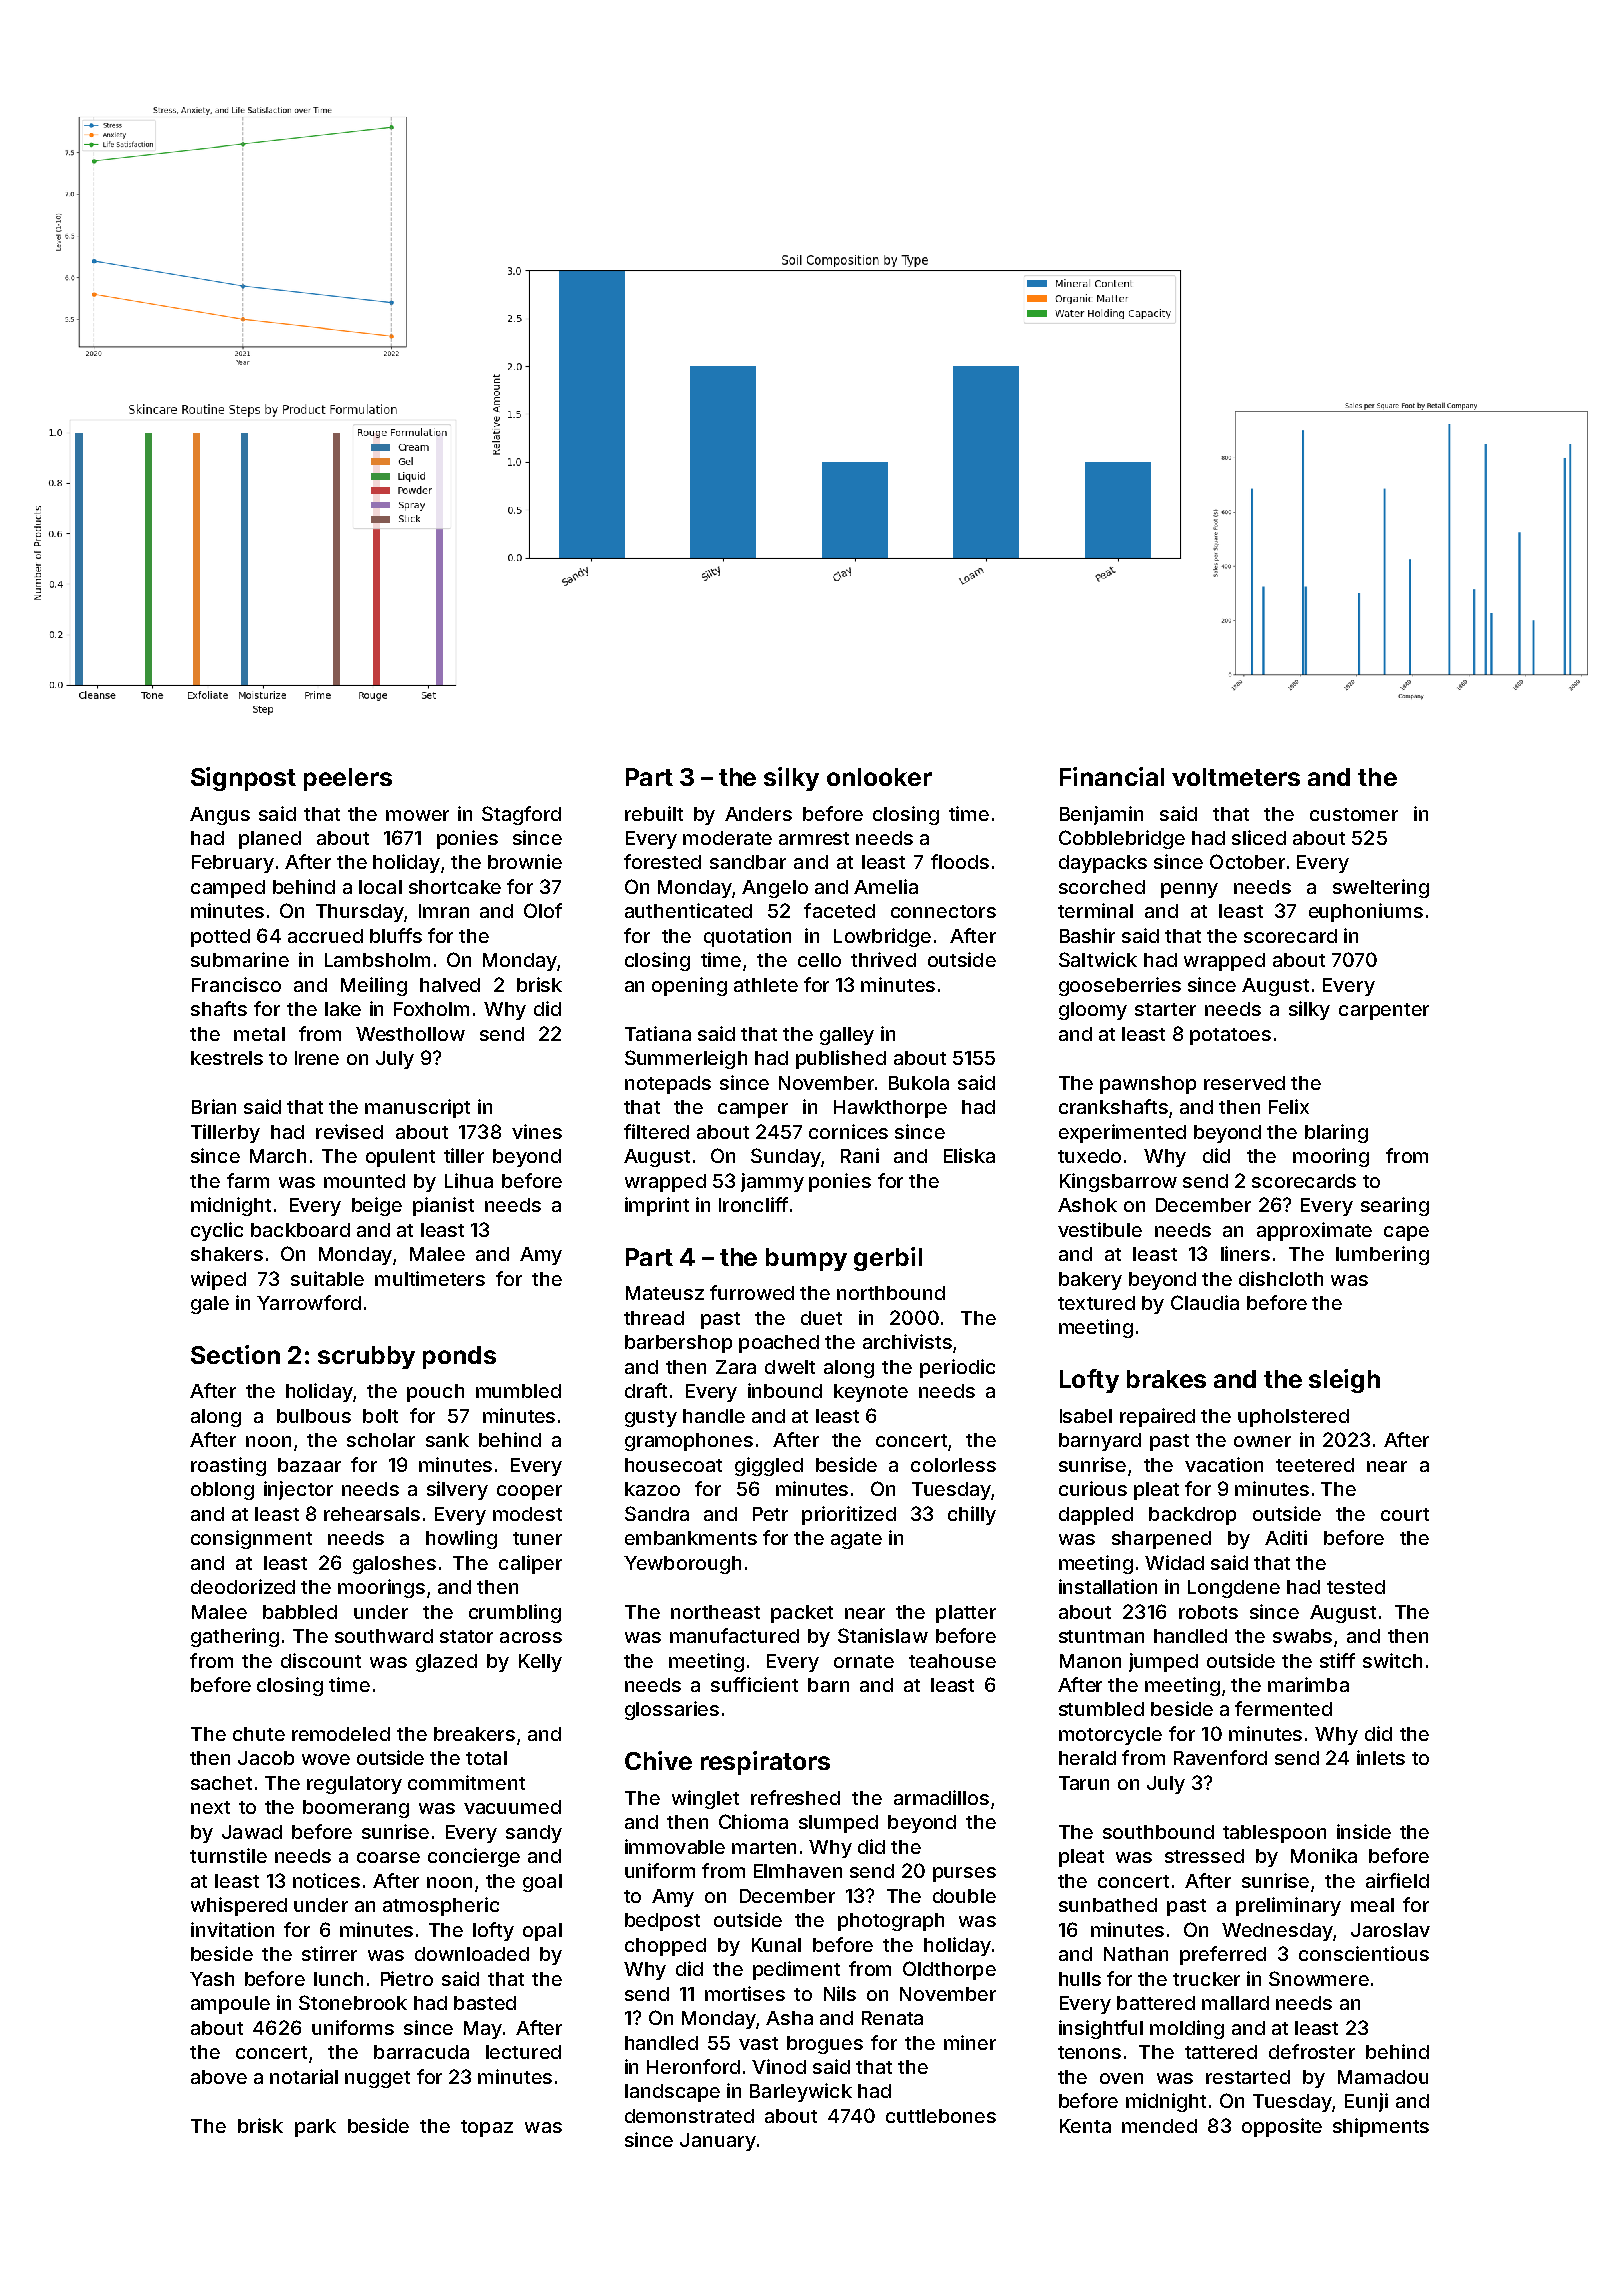 The height and width of the page is (2292, 1620). Describe the element at coordinates (1381, 1757) in the page. I see `inlets` at that location.
